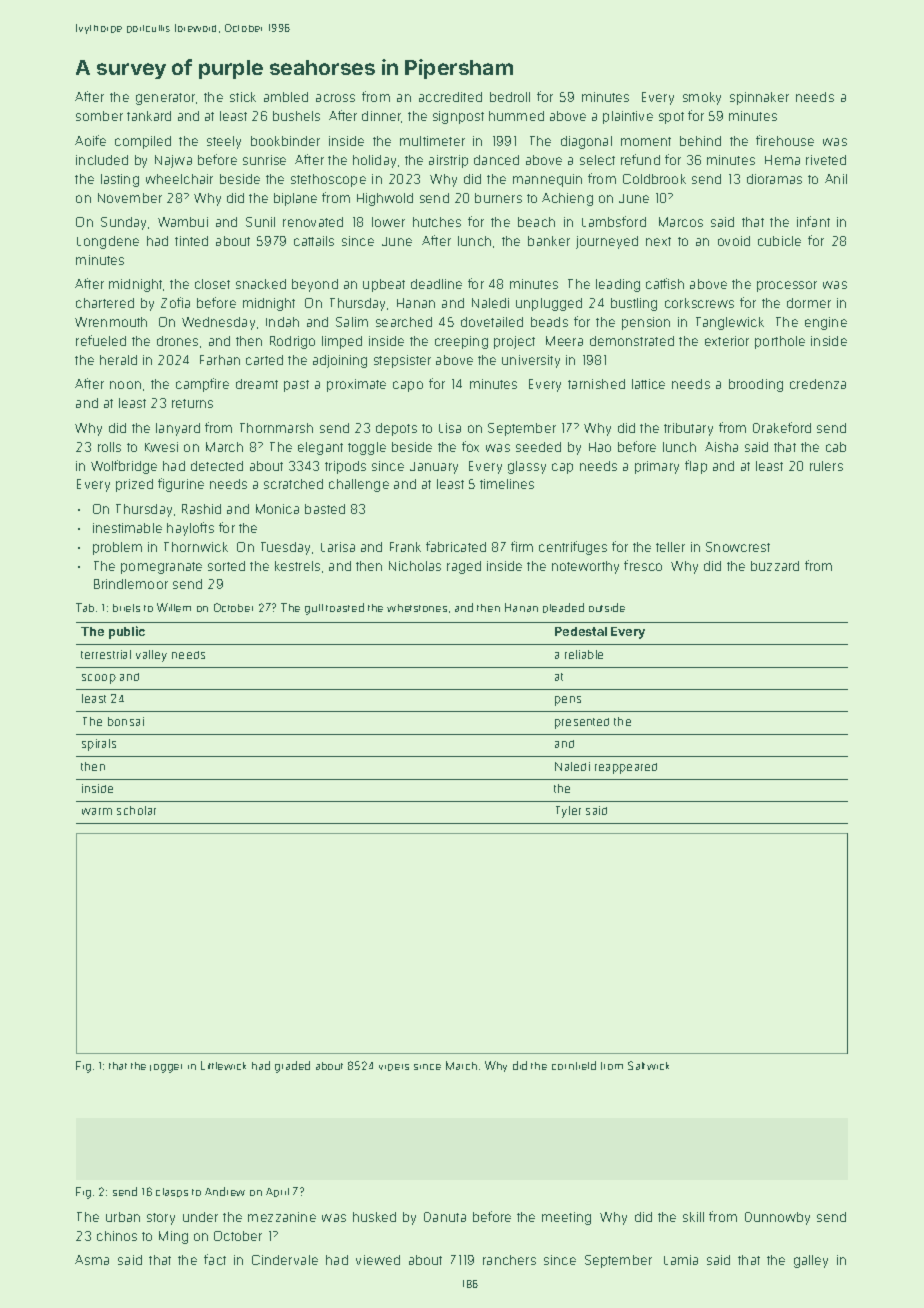  Describe the element at coordinates (450, 97) in the screenshot. I see `accredited` at that location.
